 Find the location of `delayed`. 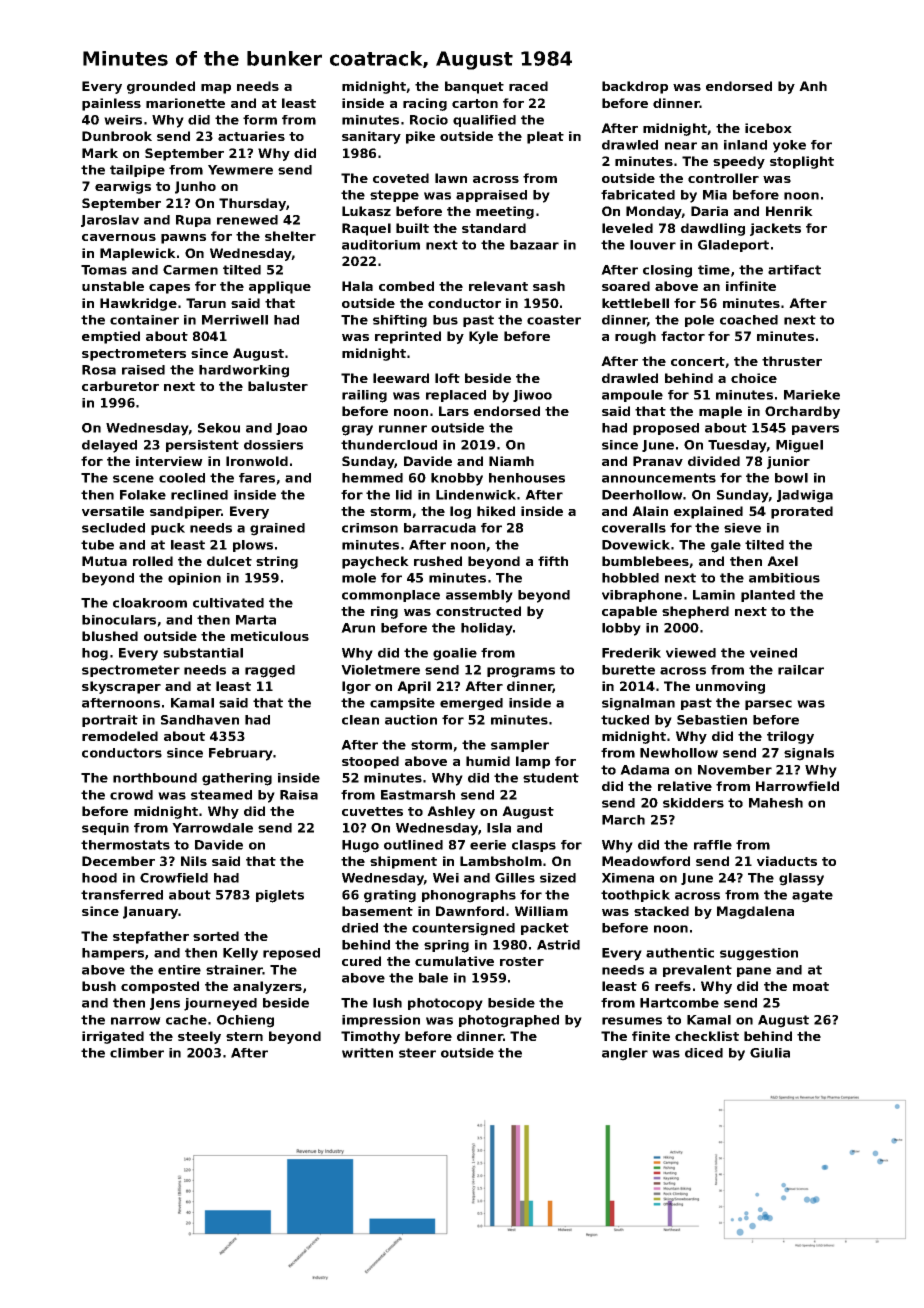

delayed is located at coordinates (109, 446).
